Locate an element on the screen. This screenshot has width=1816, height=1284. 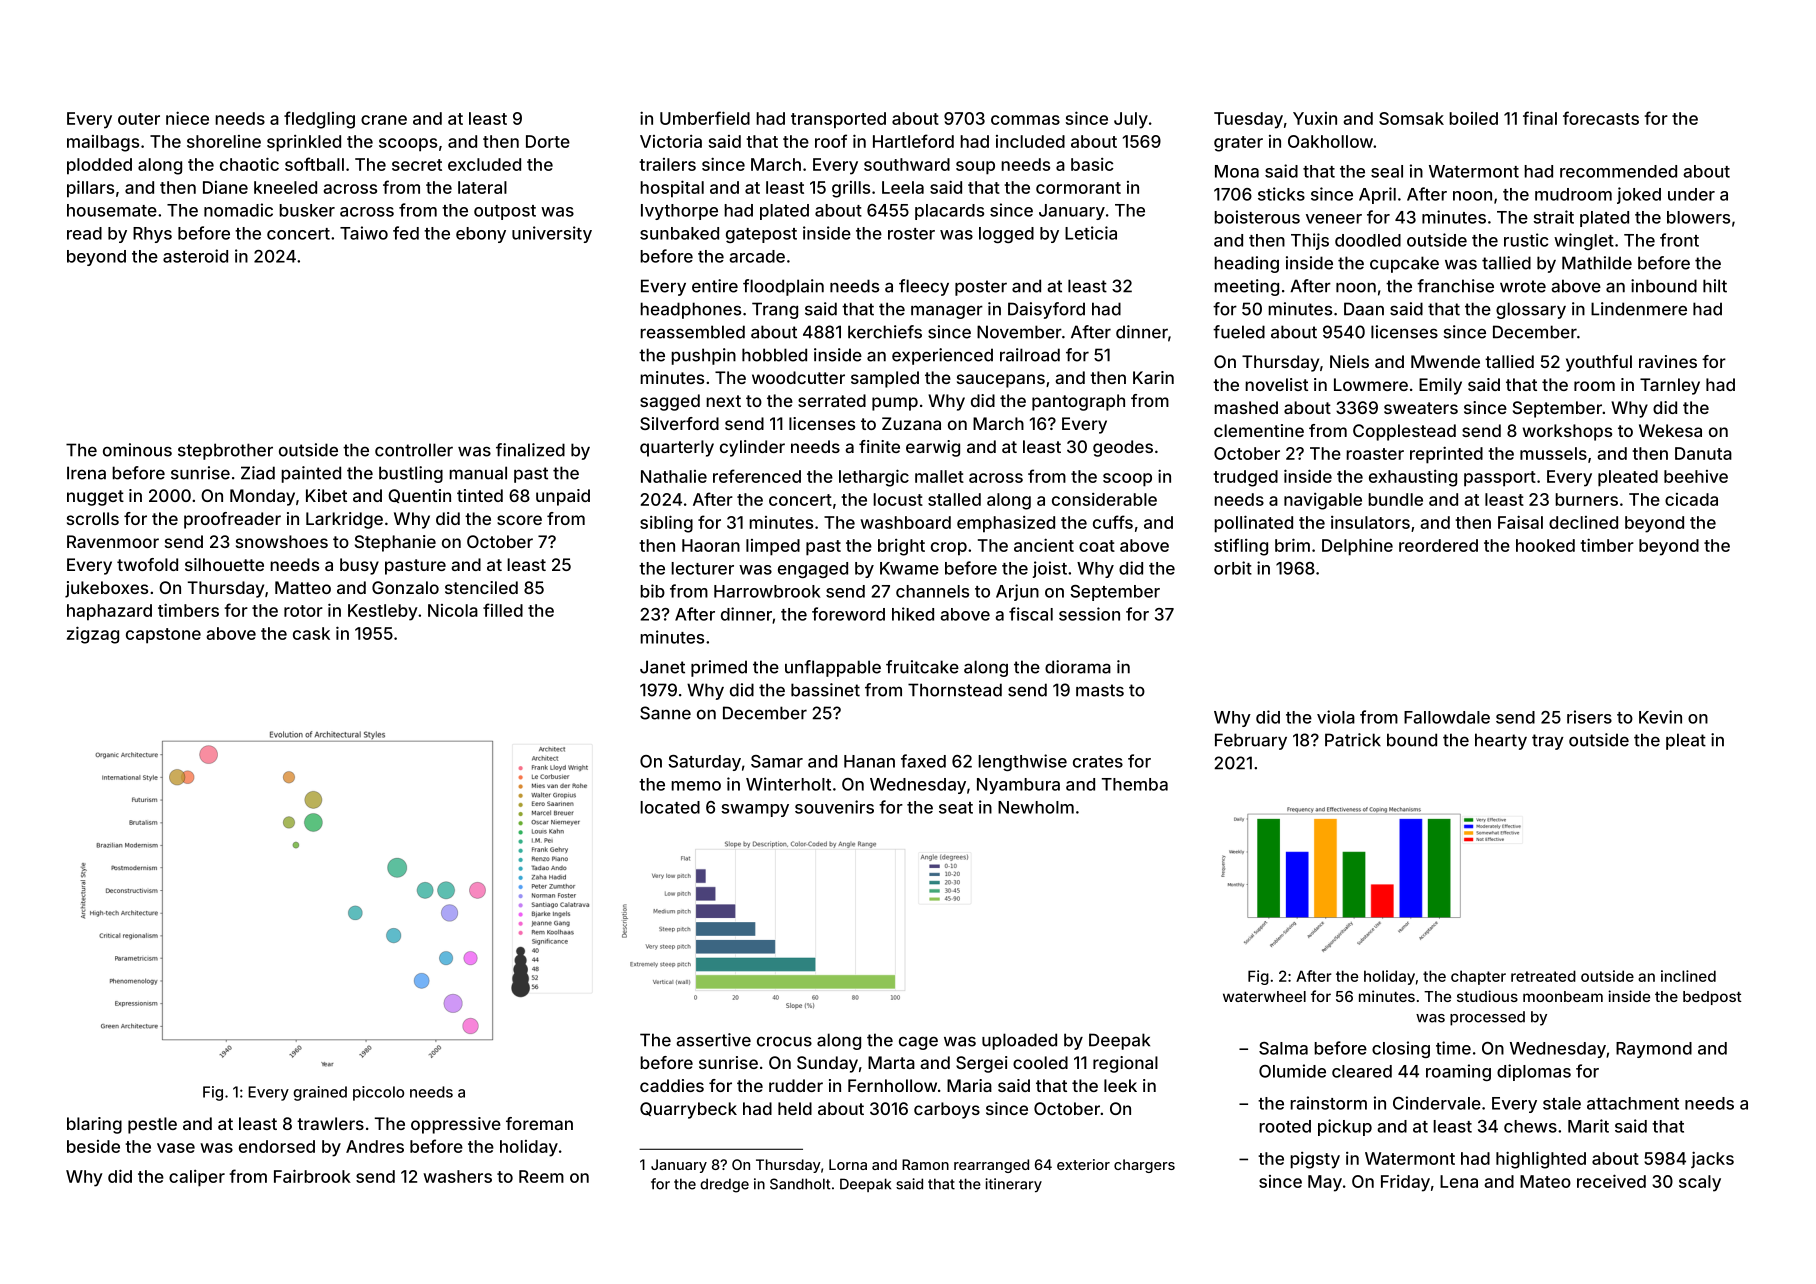
Reem is located at coordinates (541, 1176).
